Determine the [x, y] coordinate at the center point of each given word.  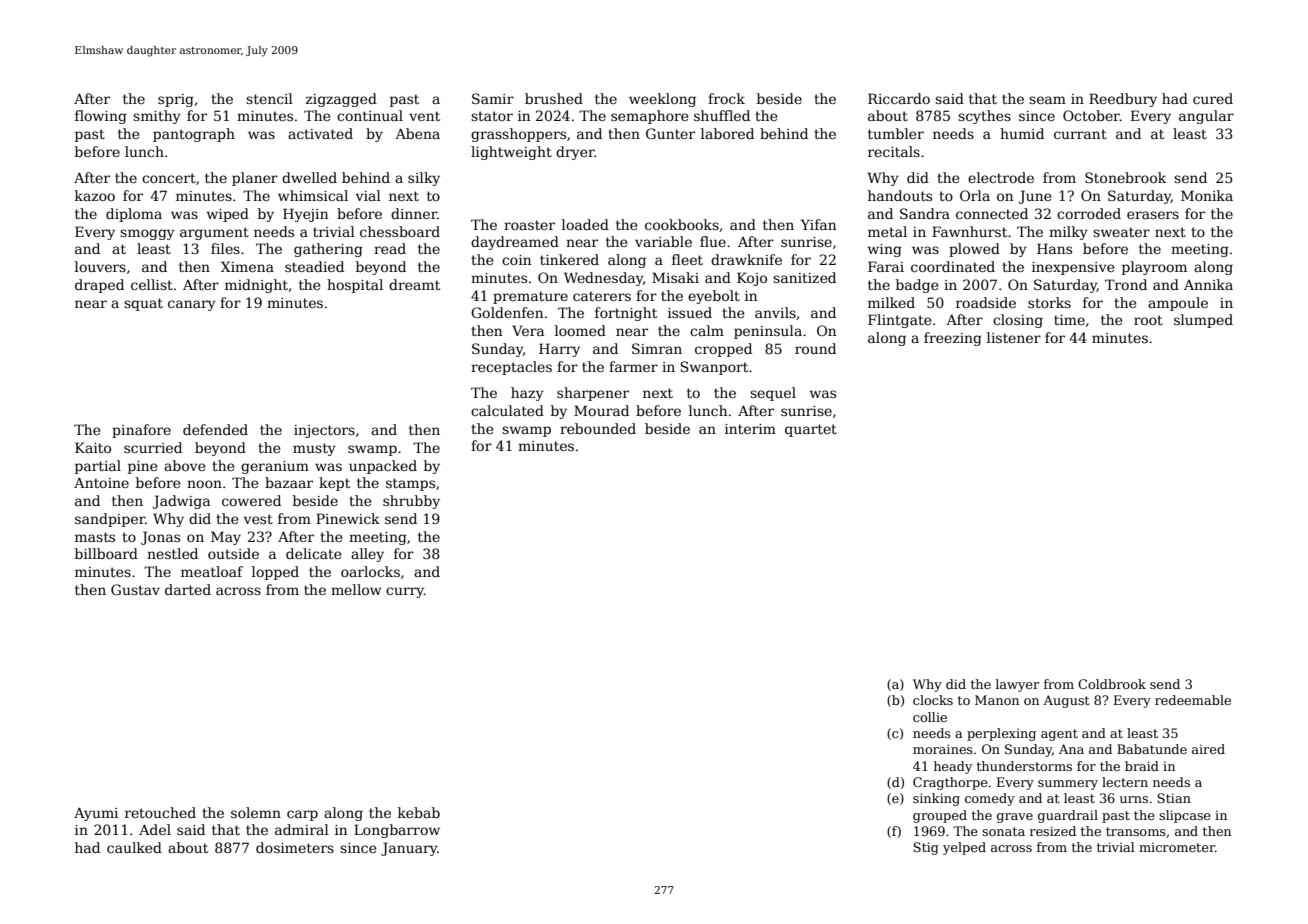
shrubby [411, 502]
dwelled [309, 177]
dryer [575, 153]
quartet [811, 430]
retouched [160, 812]
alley [367, 555]
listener [1014, 337]
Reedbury [1123, 100]
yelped [964, 848]
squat [143, 304]
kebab [419, 812]
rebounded [598, 428]
